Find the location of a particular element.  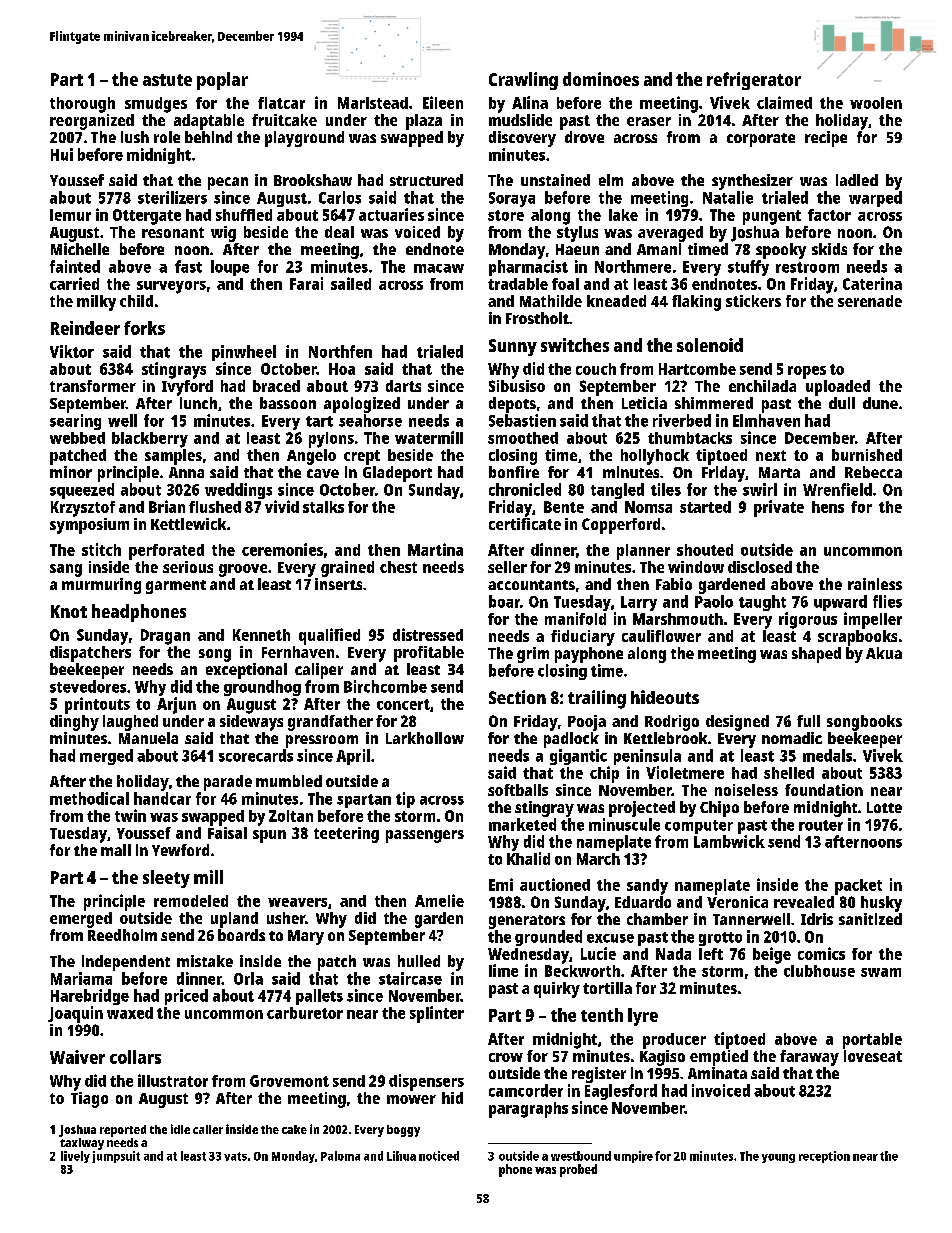

murmuring is located at coordinates (101, 586).
